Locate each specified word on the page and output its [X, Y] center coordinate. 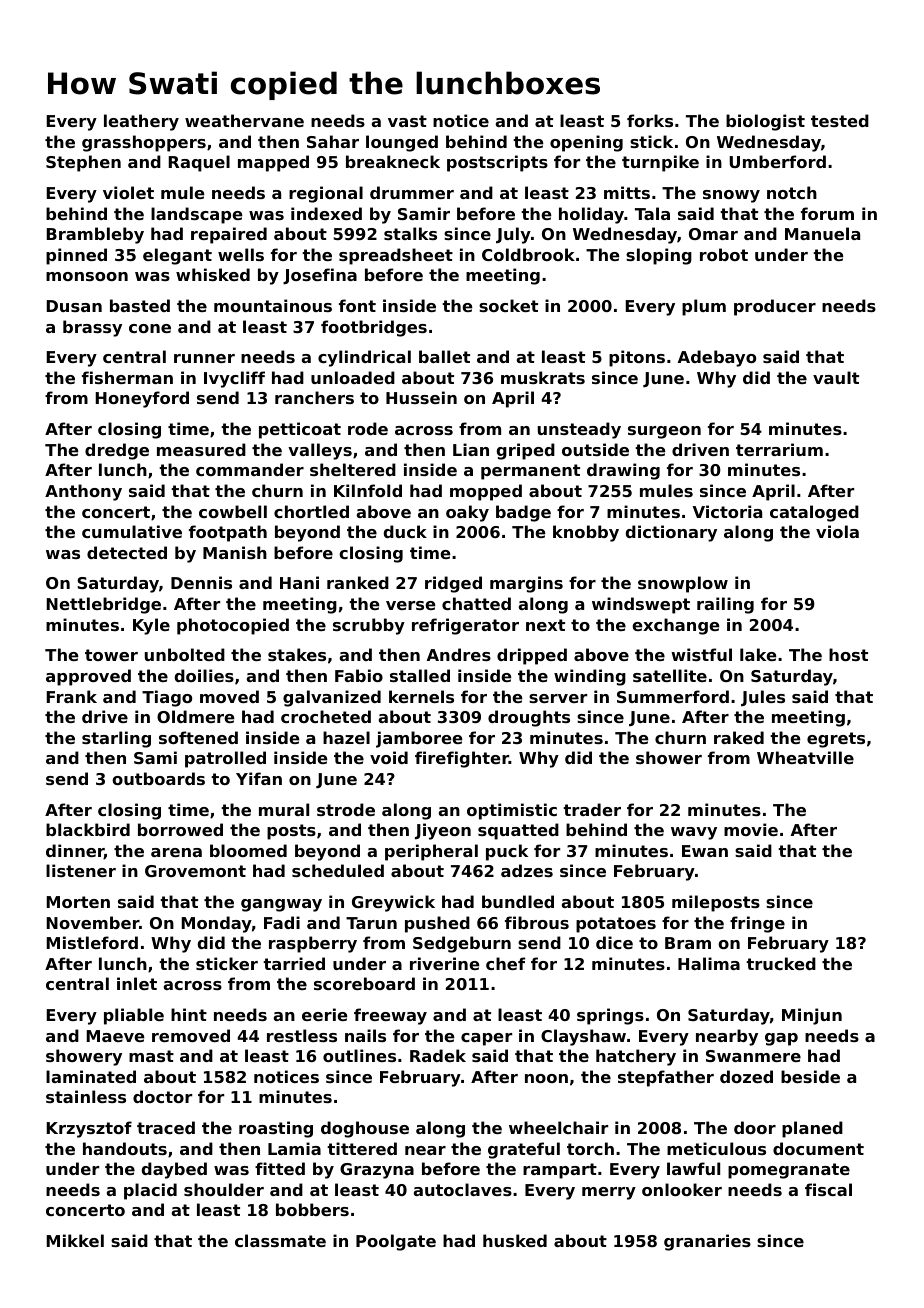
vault [836, 377]
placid [150, 1191]
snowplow [683, 584]
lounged [402, 143]
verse [411, 605]
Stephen [83, 163]
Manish [235, 552]
